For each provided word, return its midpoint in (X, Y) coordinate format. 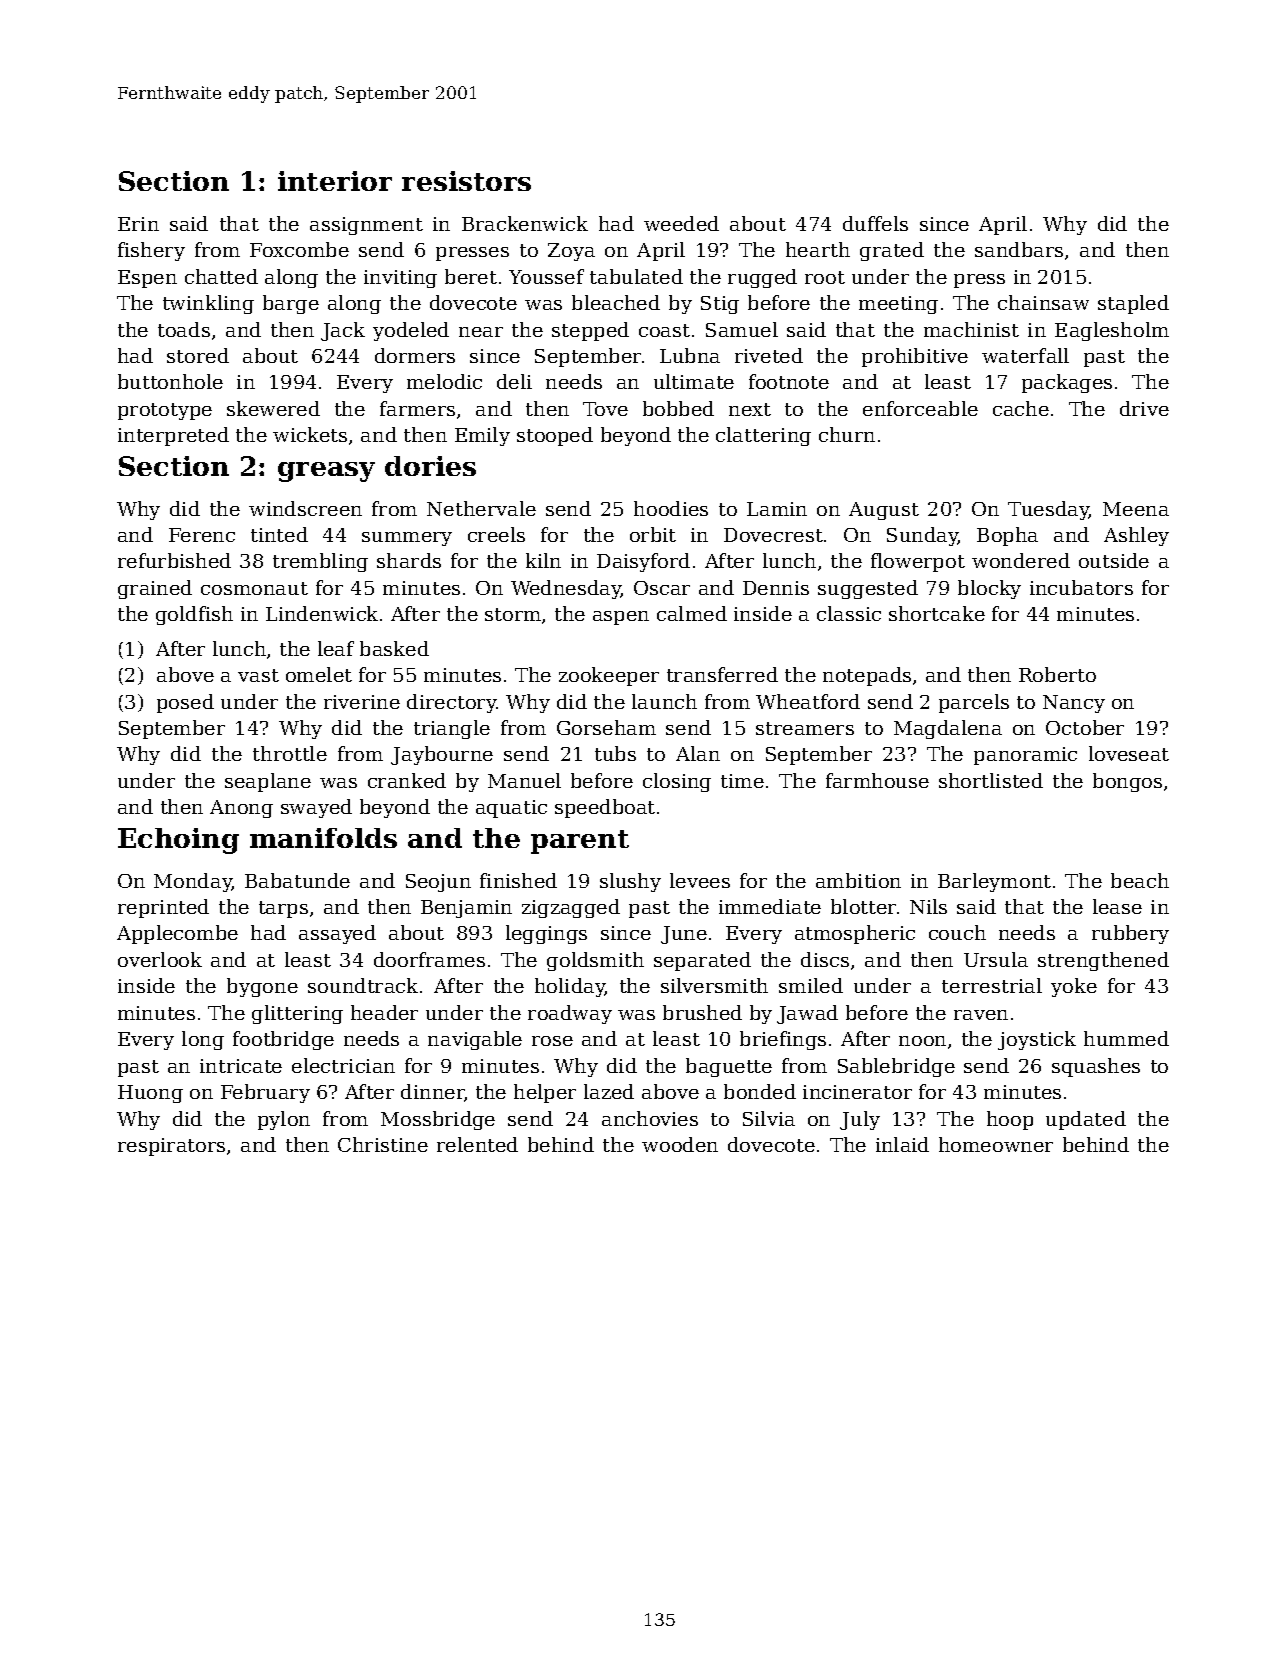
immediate (770, 906)
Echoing (178, 841)
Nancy (1074, 704)
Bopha (1007, 536)
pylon (284, 1120)
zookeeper (609, 676)
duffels (875, 223)
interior (335, 181)
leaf (336, 648)
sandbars (1019, 249)
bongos (1127, 782)
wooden (680, 1144)
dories (430, 466)
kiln (543, 560)
